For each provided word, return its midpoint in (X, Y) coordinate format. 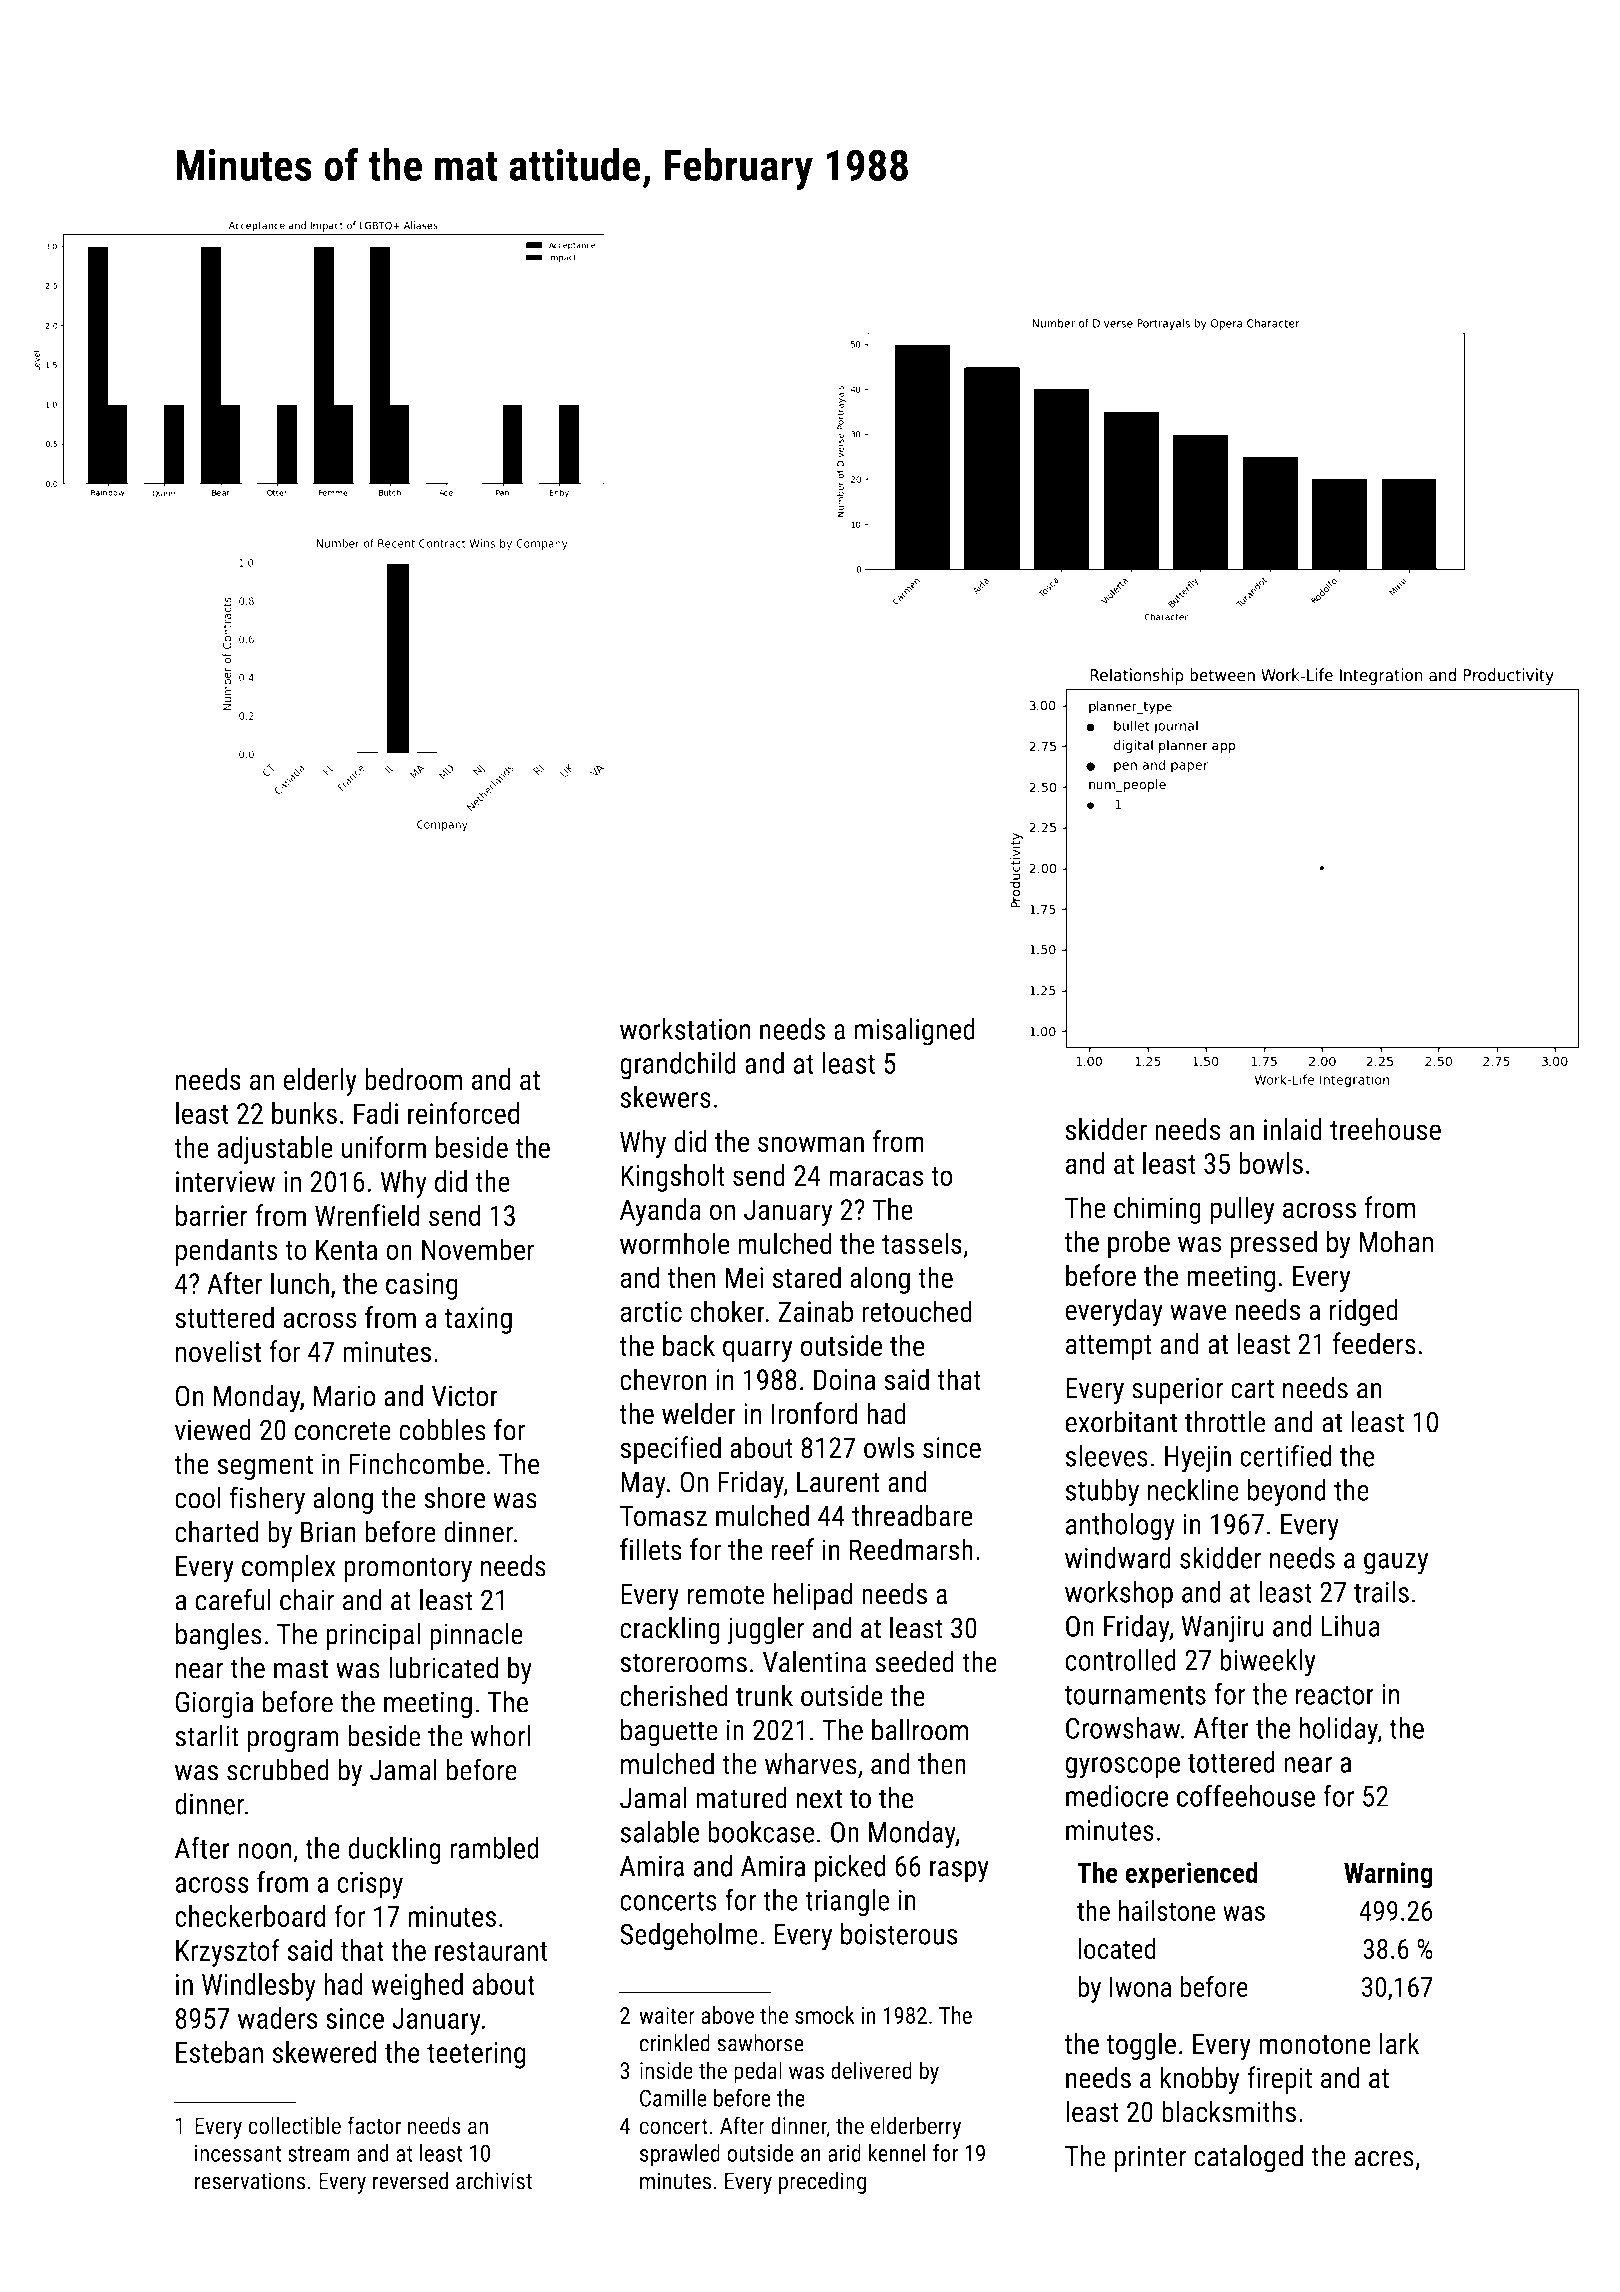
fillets (651, 1549)
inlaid (1293, 1129)
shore (454, 1497)
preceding (822, 2182)
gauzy (1396, 1564)
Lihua (1351, 1626)
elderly (320, 1082)
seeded (914, 1661)
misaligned (915, 1032)
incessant (238, 2153)
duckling (394, 1851)
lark (1399, 2043)
